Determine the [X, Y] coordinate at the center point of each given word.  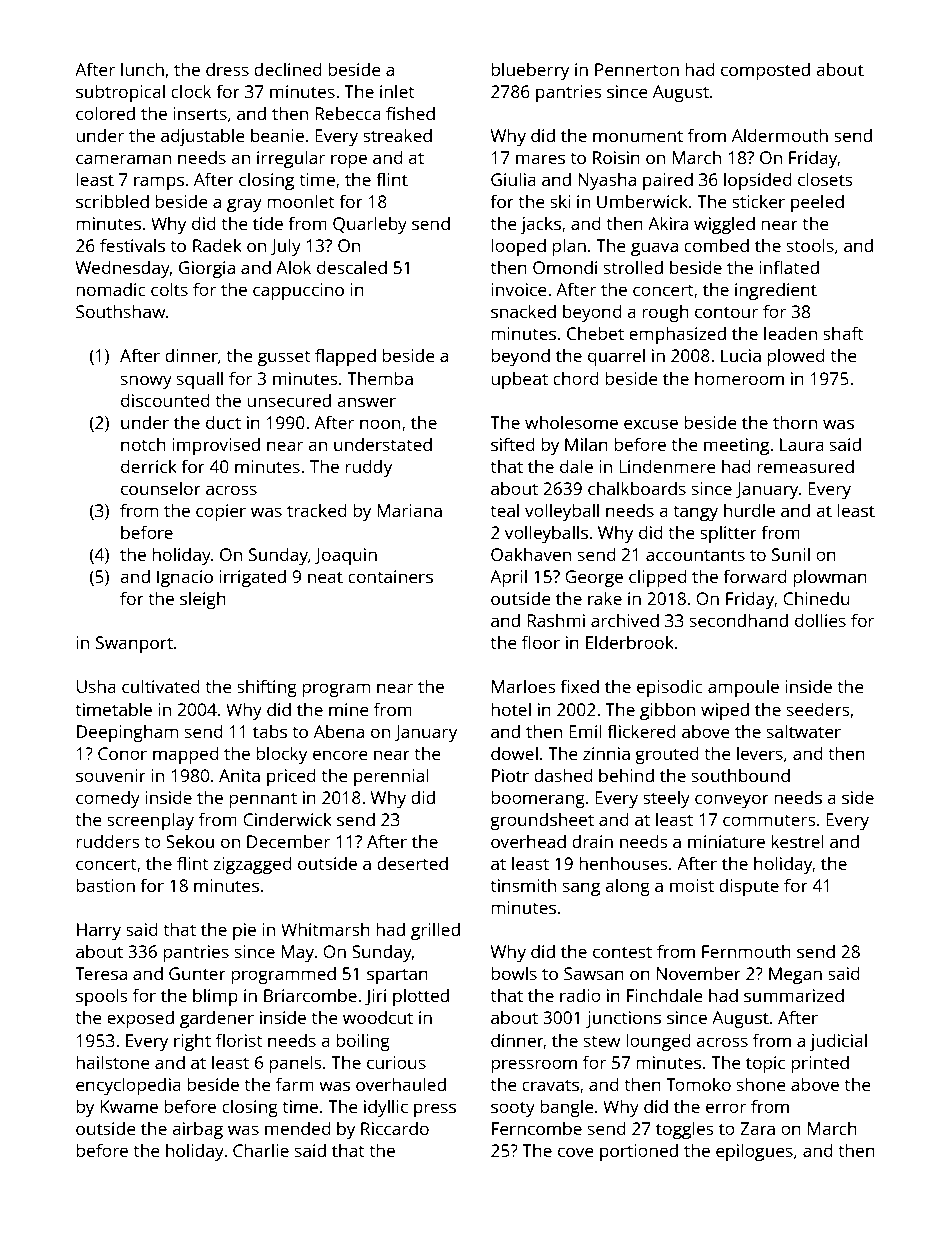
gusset [284, 358]
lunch [142, 69]
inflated [789, 267]
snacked [523, 311]
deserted [412, 863]
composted [765, 71]
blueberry [530, 71]
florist [239, 1040]
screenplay [150, 821]
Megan [795, 975]
